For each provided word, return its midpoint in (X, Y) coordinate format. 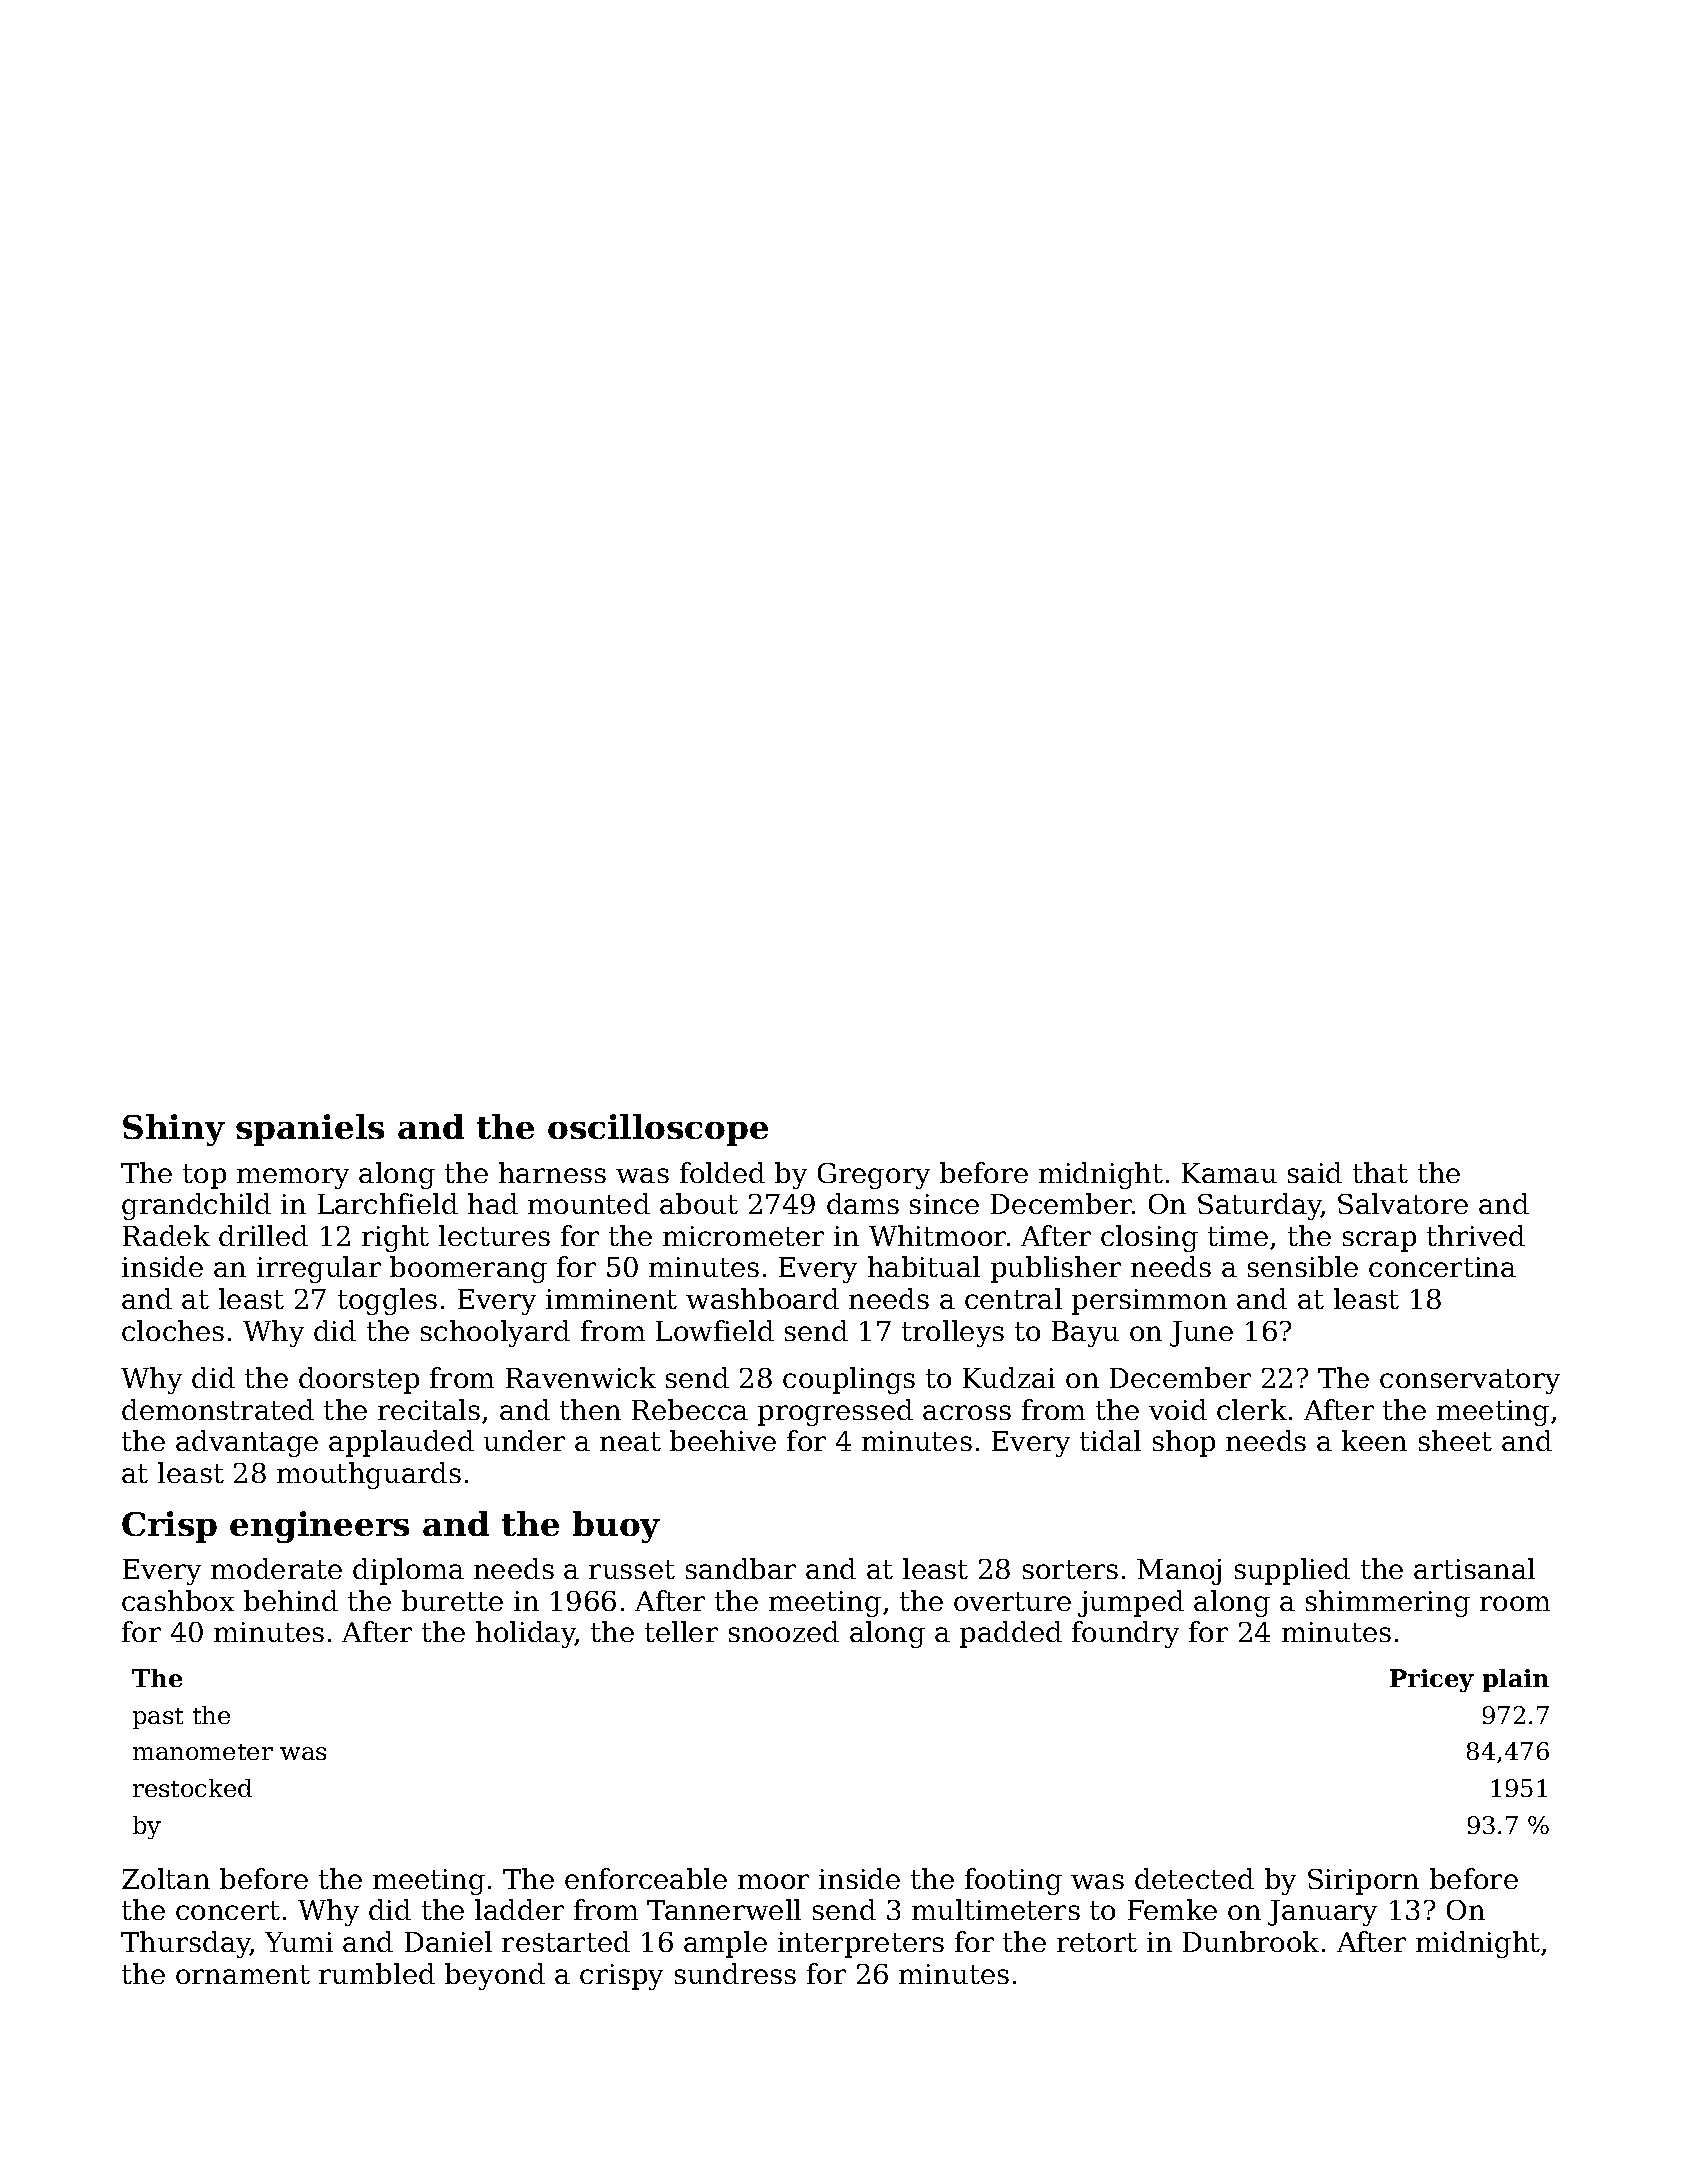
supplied (1292, 1571)
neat (630, 1441)
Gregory (874, 1176)
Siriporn (1363, 1882)
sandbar (741, 1568)
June (1201, 1334)
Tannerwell (724, 1909)
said (1315, 1172)
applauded (401, 1443)
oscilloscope (658, 1130)
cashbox (178, 1600)
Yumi (299, 1942)
